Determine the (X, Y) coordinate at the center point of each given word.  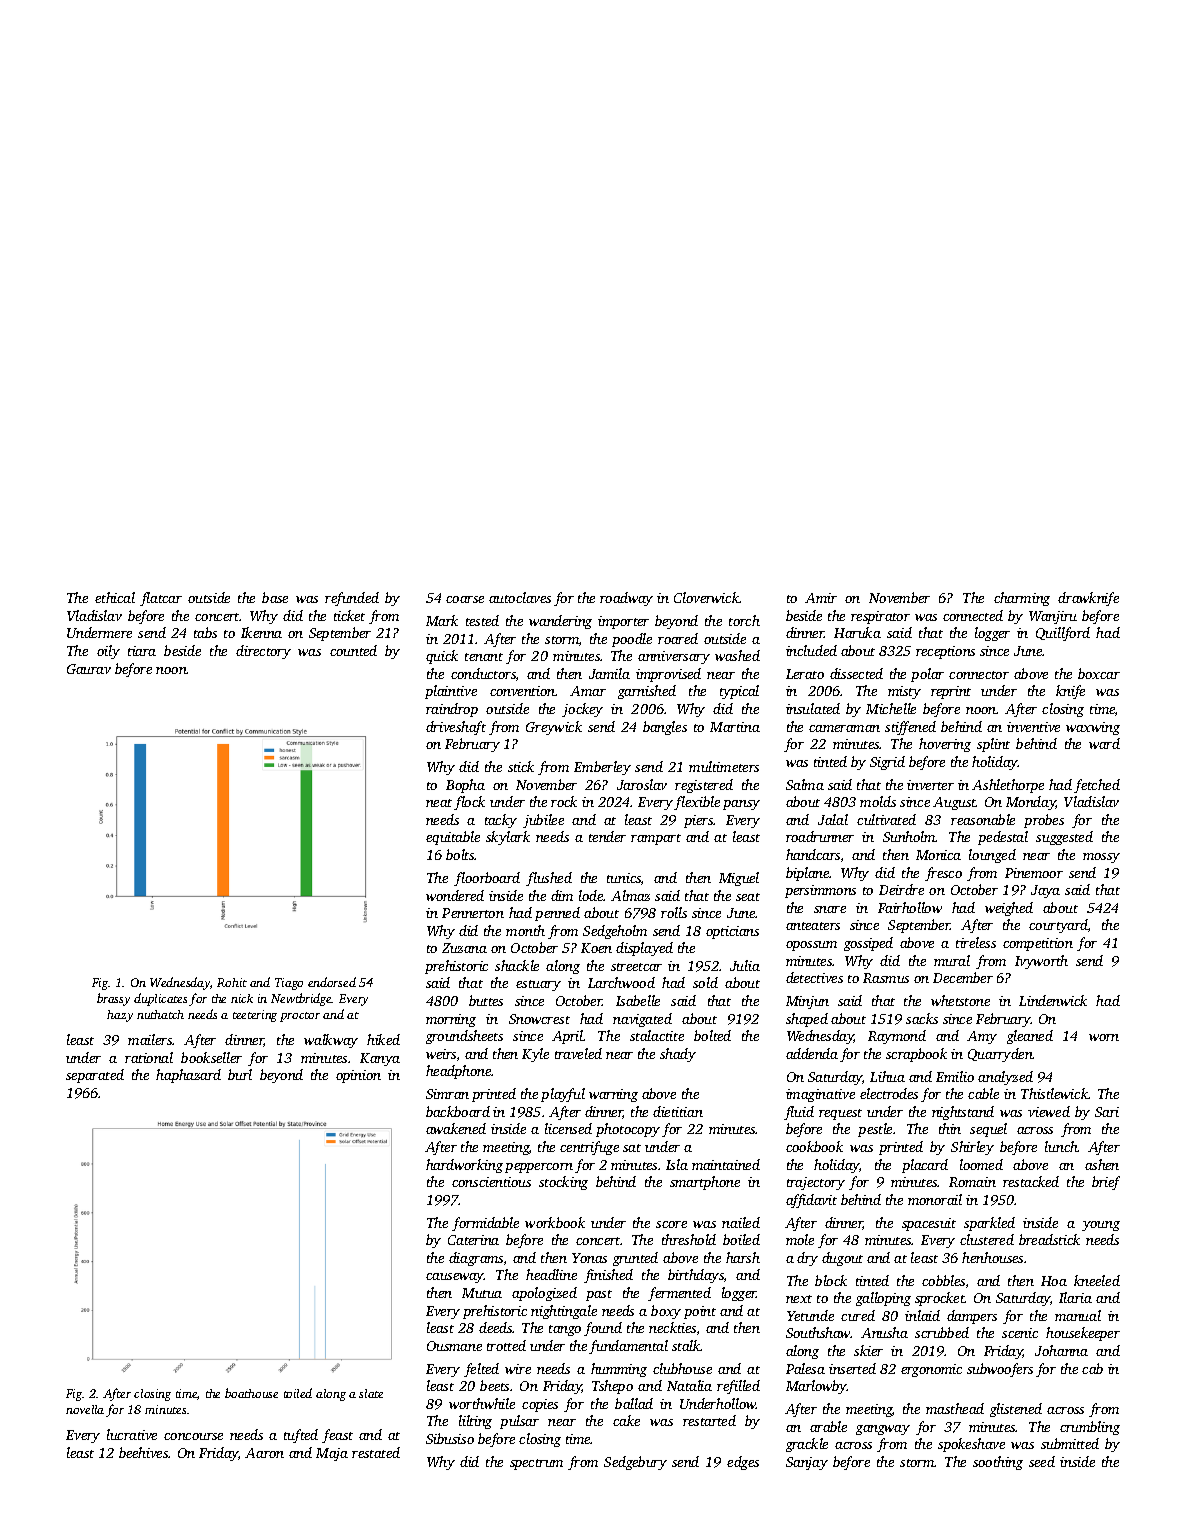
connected (973, 615)
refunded (352, 599)
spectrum (536, 1464)
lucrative (132, 1434)
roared (678, 638)
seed (1042, 1461)
